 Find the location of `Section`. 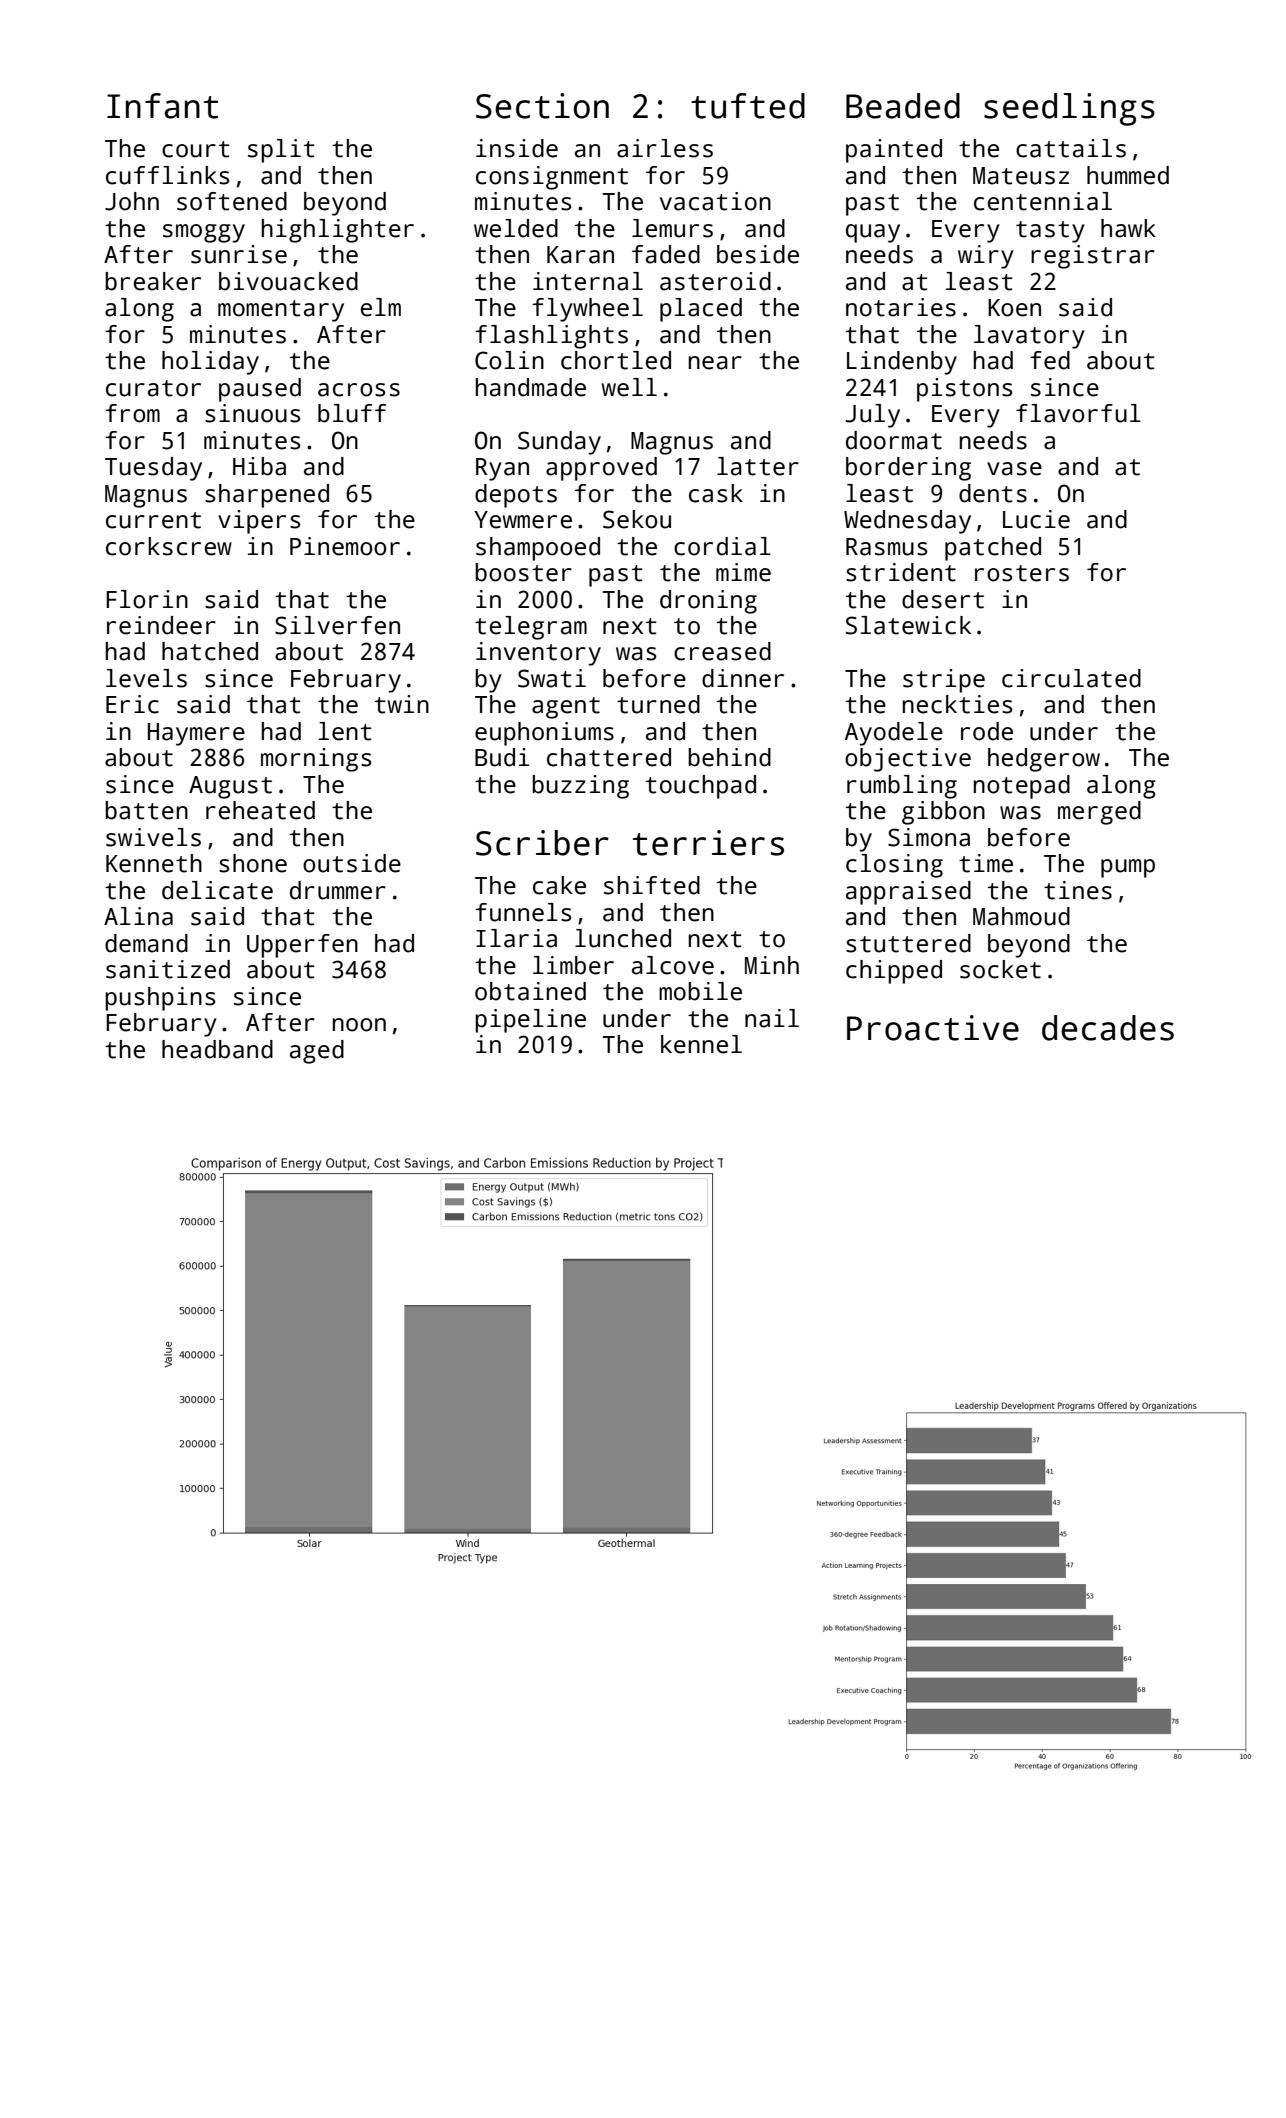

Section is located at coordinates (542, 106).
